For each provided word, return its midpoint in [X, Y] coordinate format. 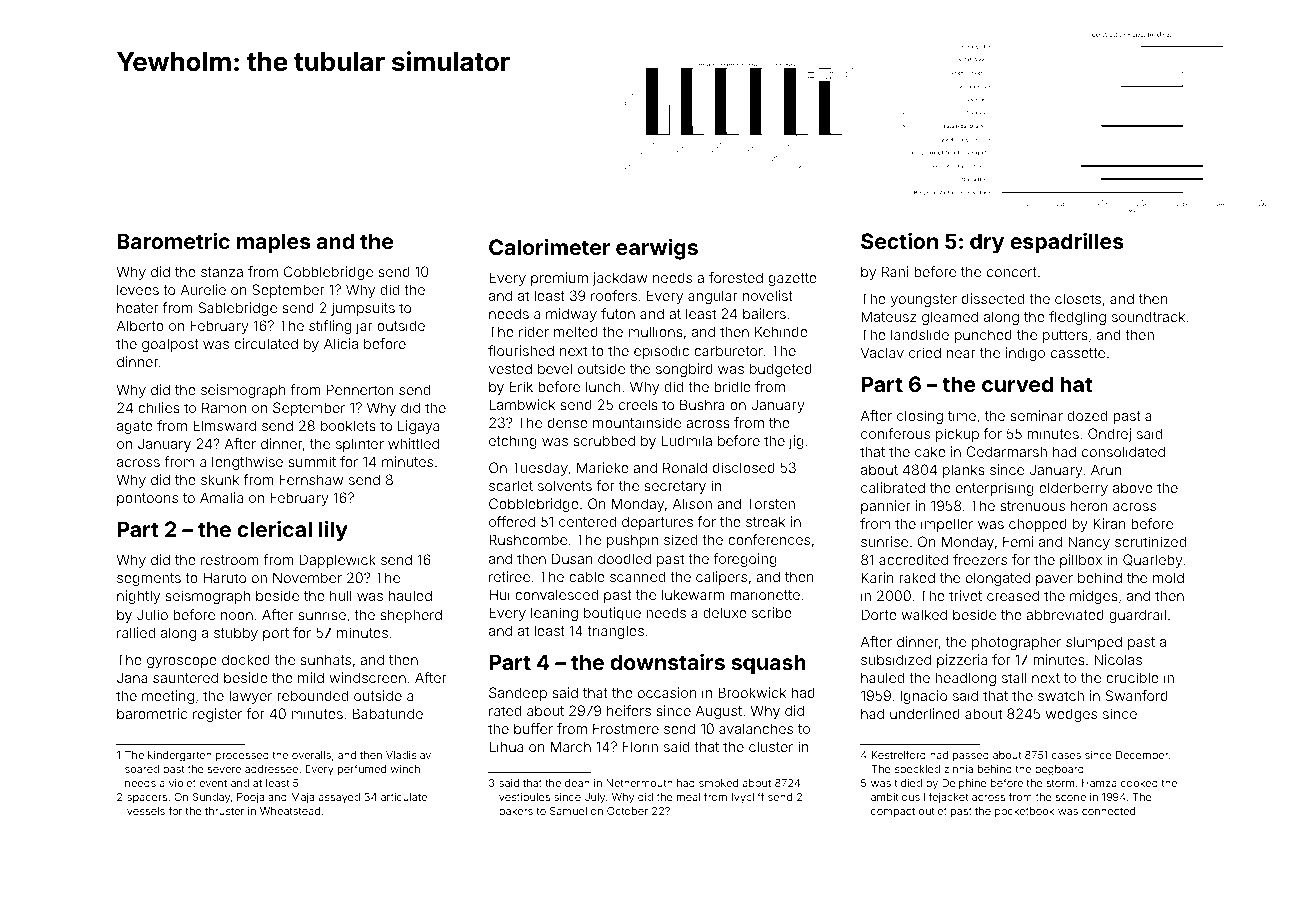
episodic [661, 352]
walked [924, 614]
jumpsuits [363, 309]
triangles [615, 632]
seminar [1036, 415]
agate [135, 427]
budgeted [781, 370]
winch [405, 769]
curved [1017, 384]
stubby [236, 634]
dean [577, 783]
